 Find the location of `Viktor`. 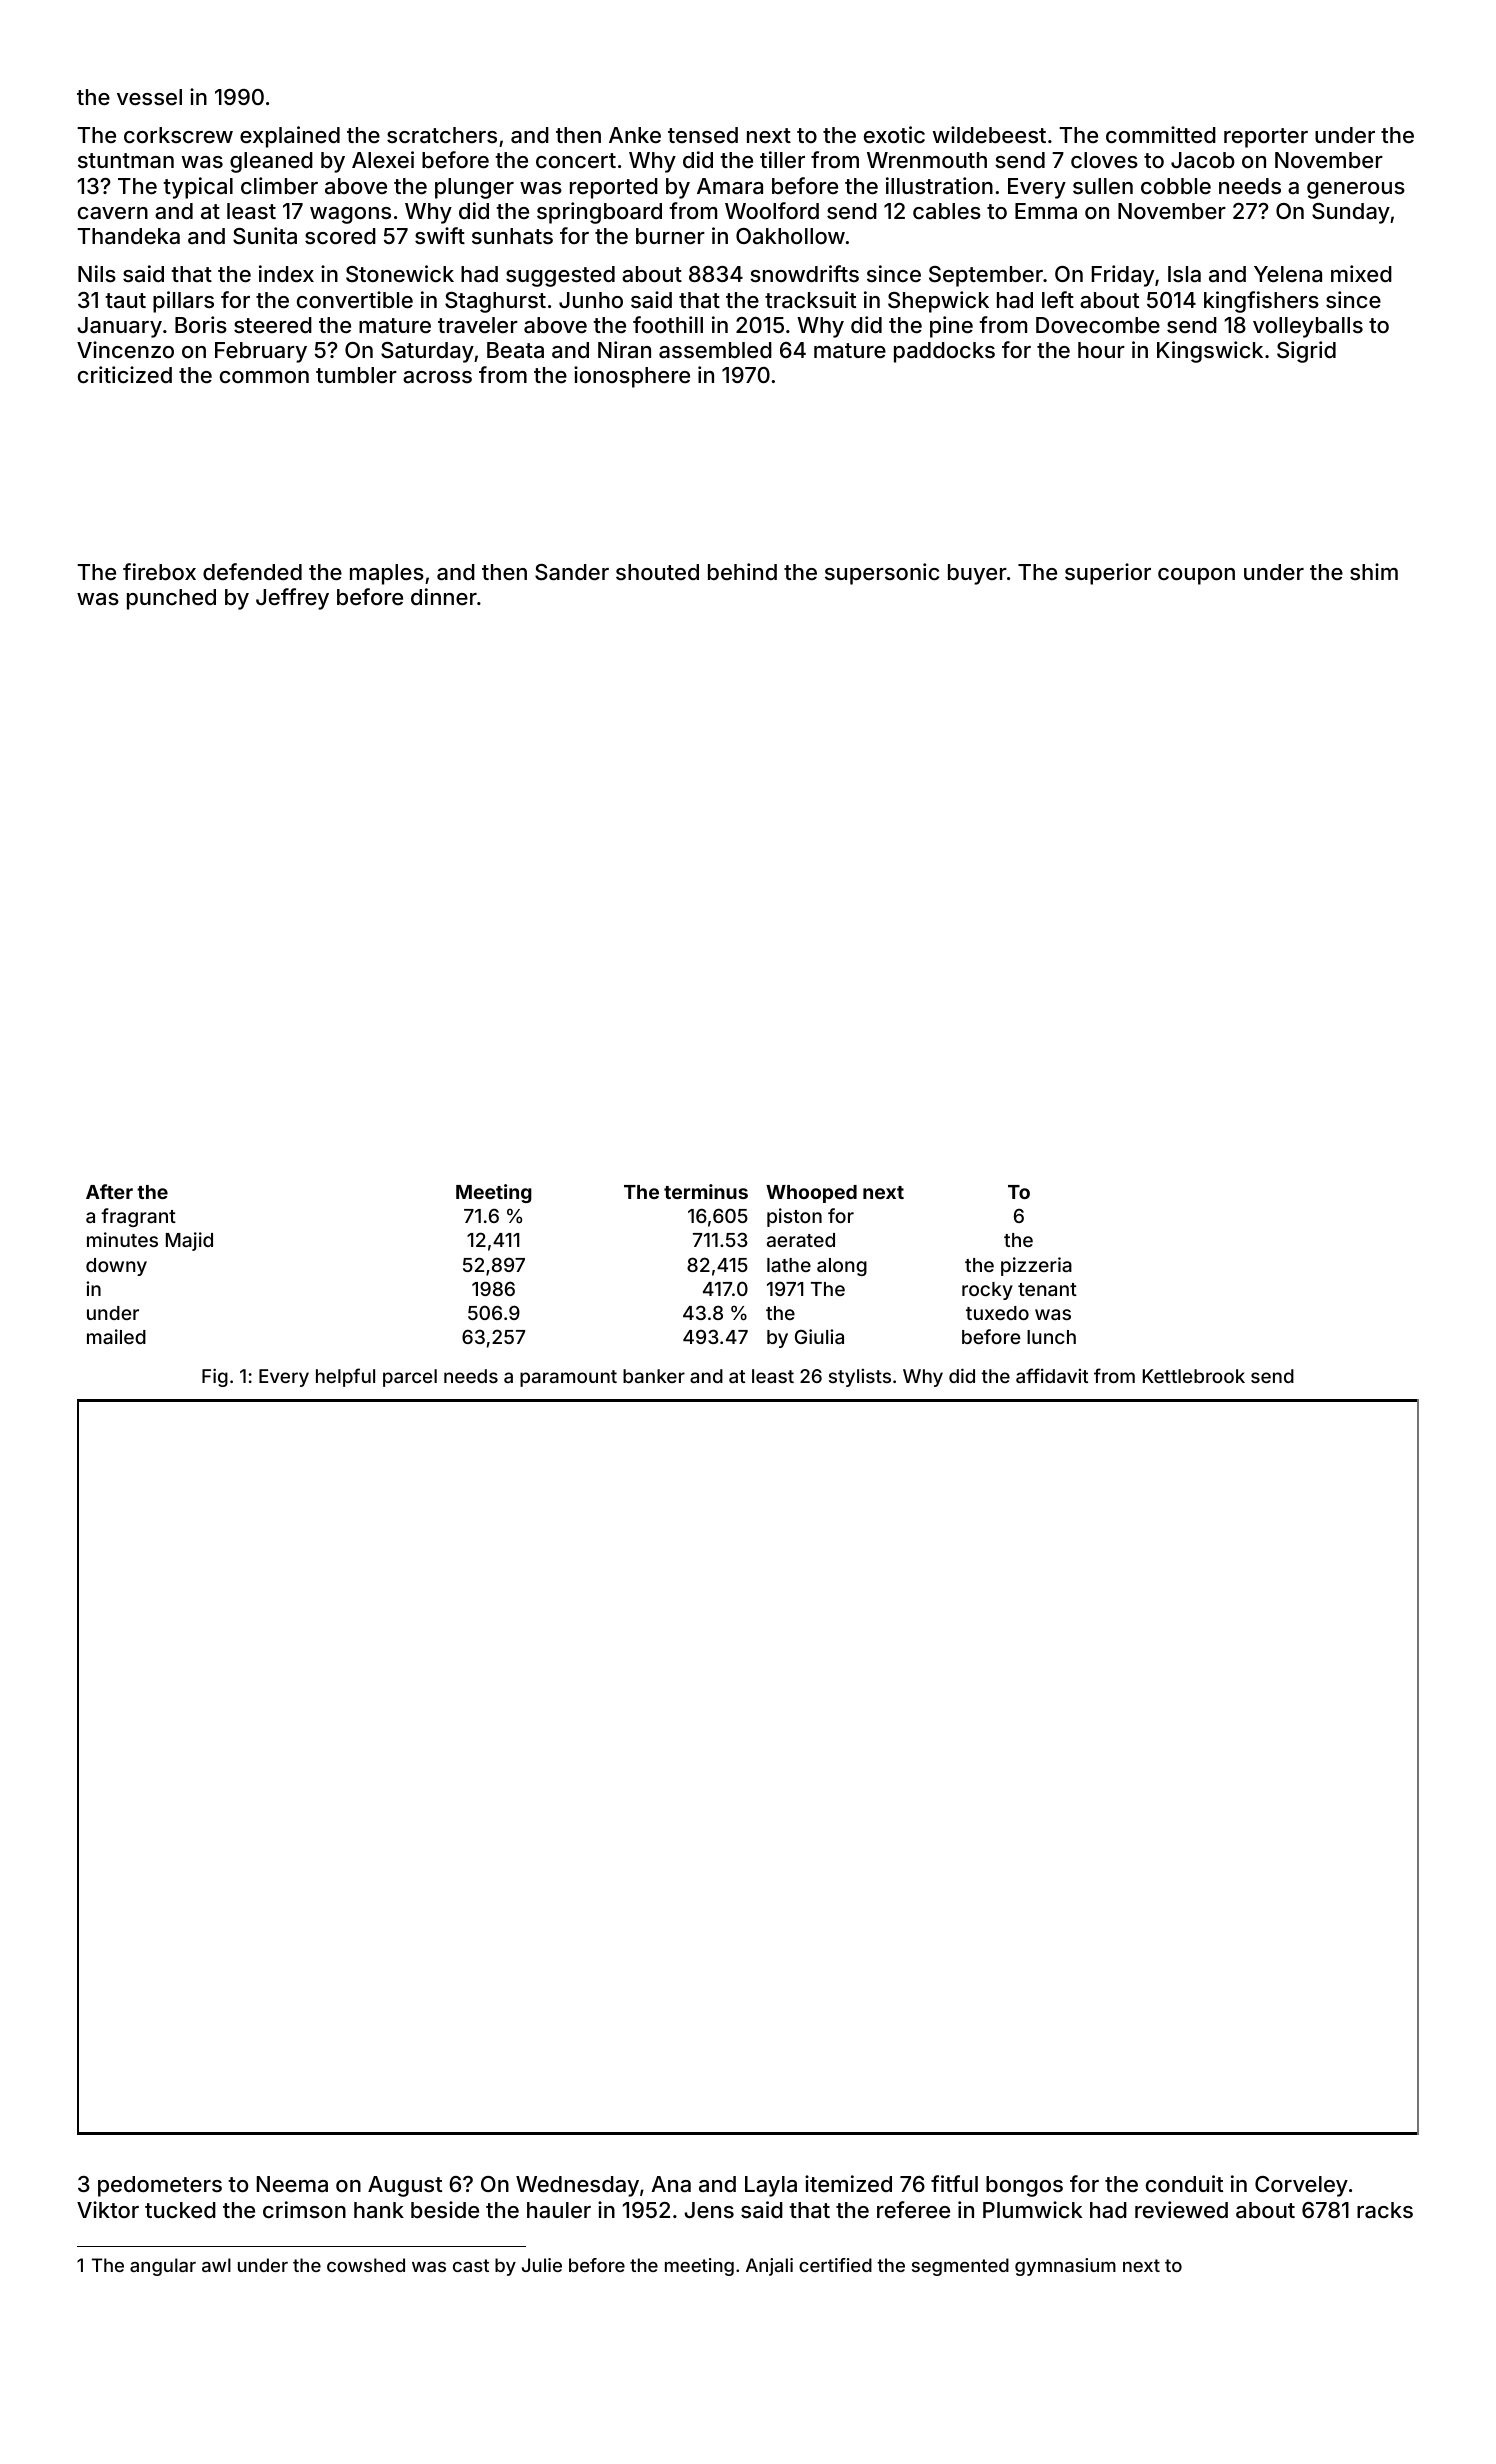

Viktor is located at coordinates (108, 2209).
